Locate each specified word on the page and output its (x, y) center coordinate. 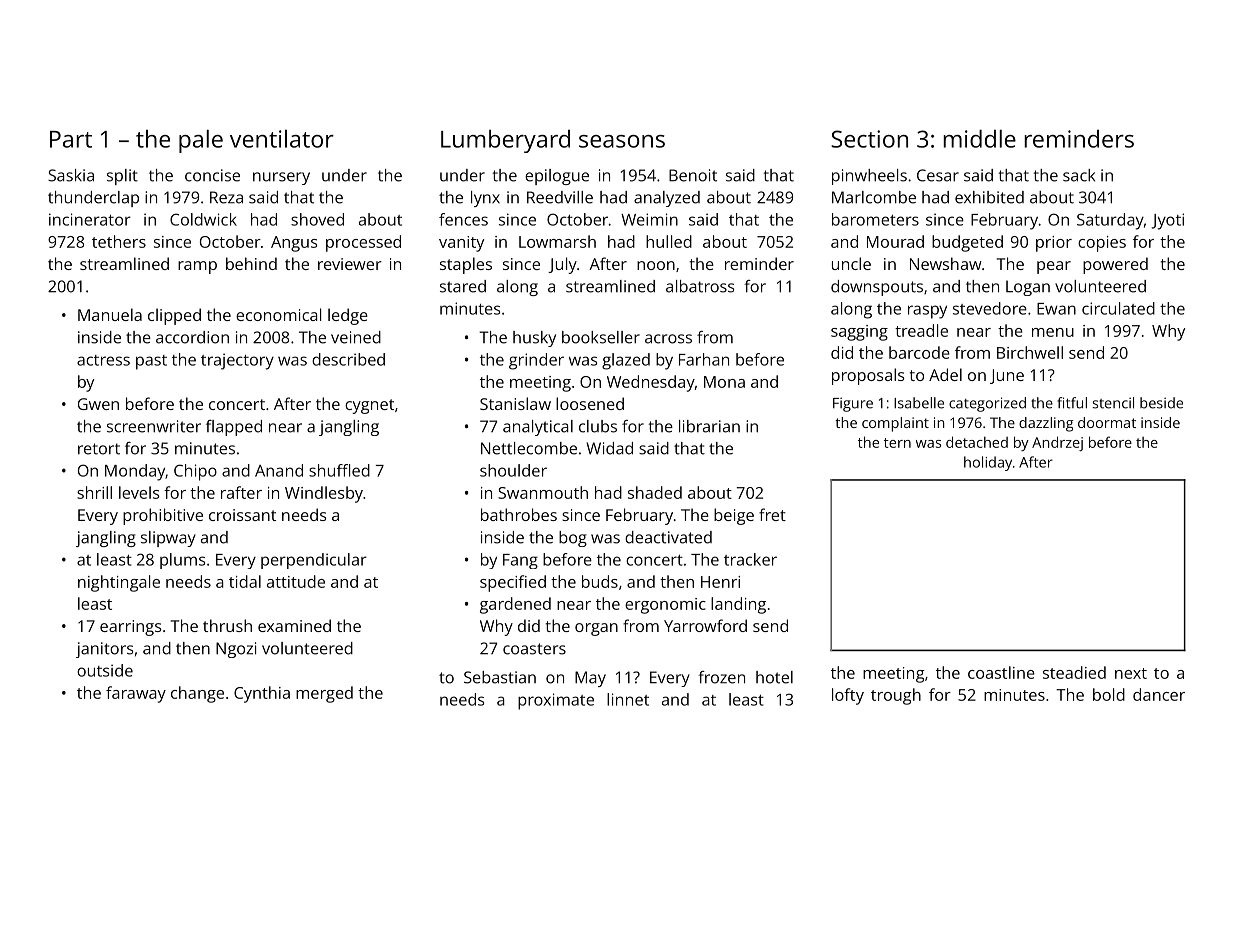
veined (356, 337)
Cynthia (262, 694)
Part (71, 139)
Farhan (704, 359)
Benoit (693, 175)
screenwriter (154, 426)
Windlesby (324, 494)
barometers (875, 219)
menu (1053, 332)
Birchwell (1030, 352)
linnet (628, 699)
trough (896, 696)
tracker (750, 559)
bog (573, 539)
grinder (536, 361)
